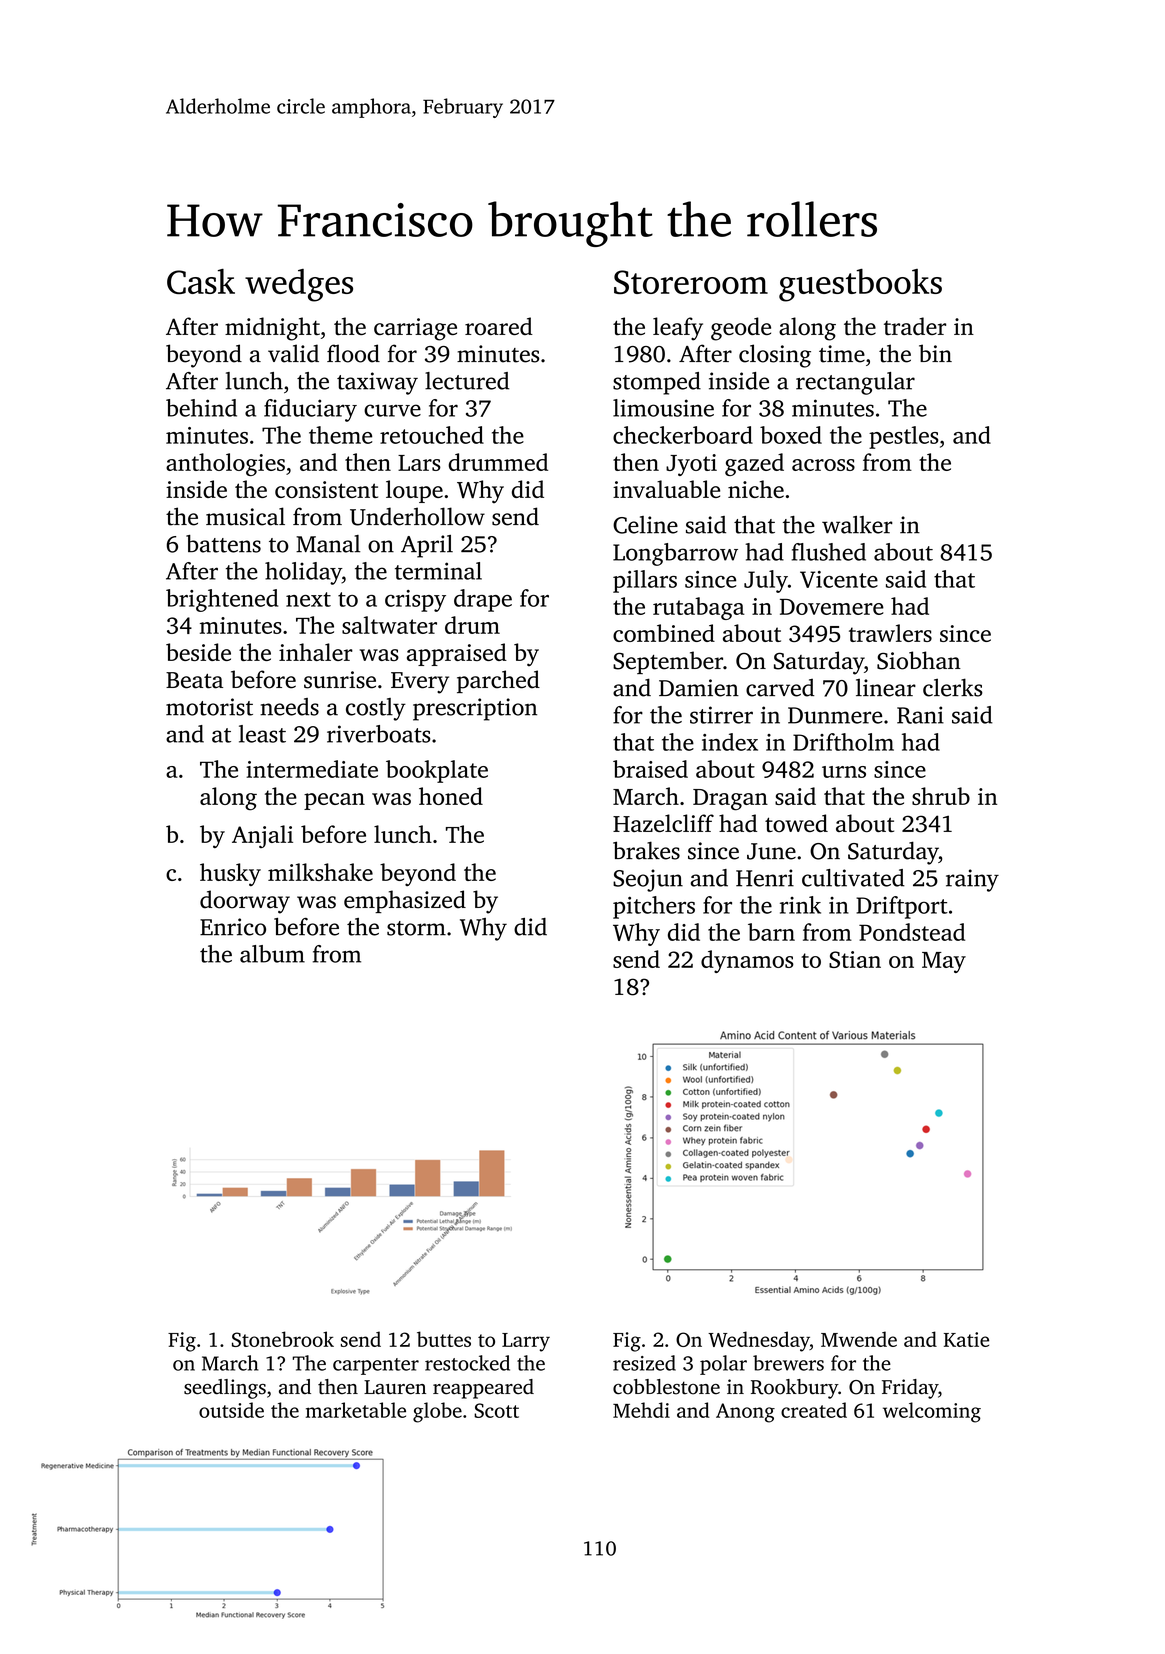 The image size is (1165, 1654). Describe the element at coordinates (771, 932) in the screenshot. I see `barn` at that location.
